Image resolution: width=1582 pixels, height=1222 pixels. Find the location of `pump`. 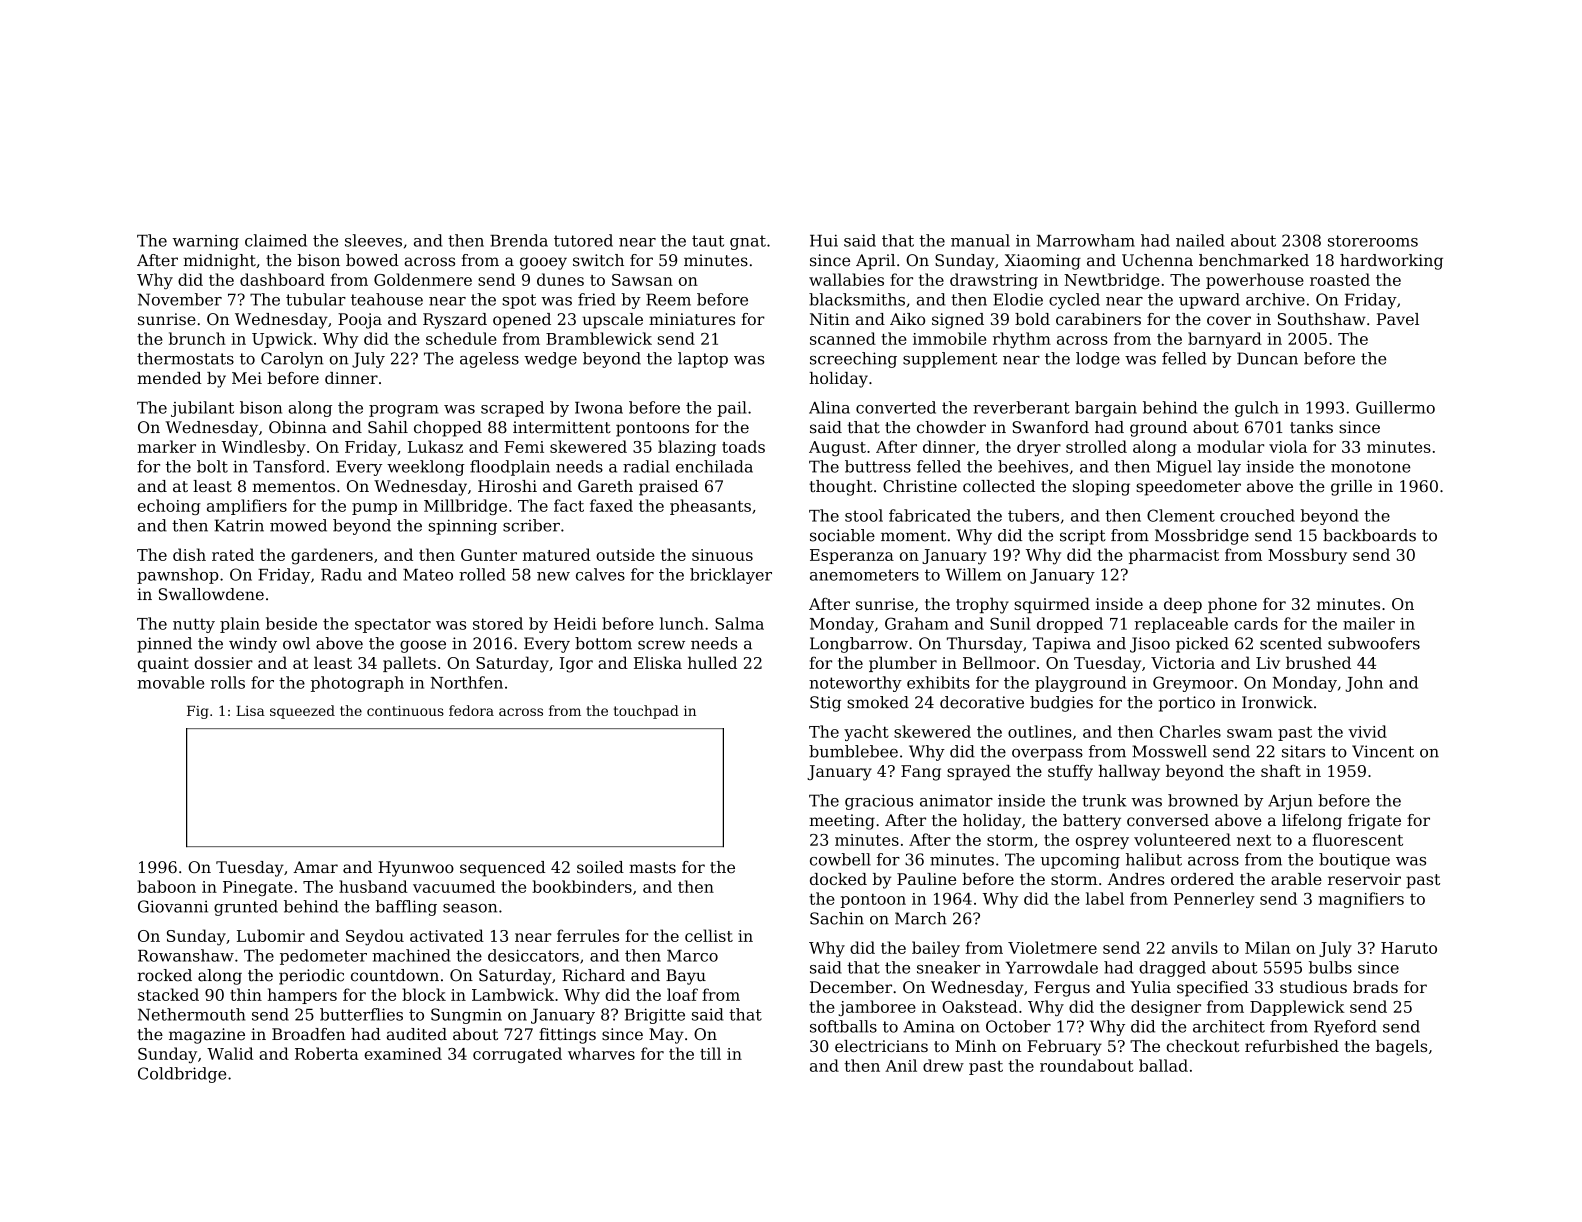

pump is located at coordinates (374, 509).
